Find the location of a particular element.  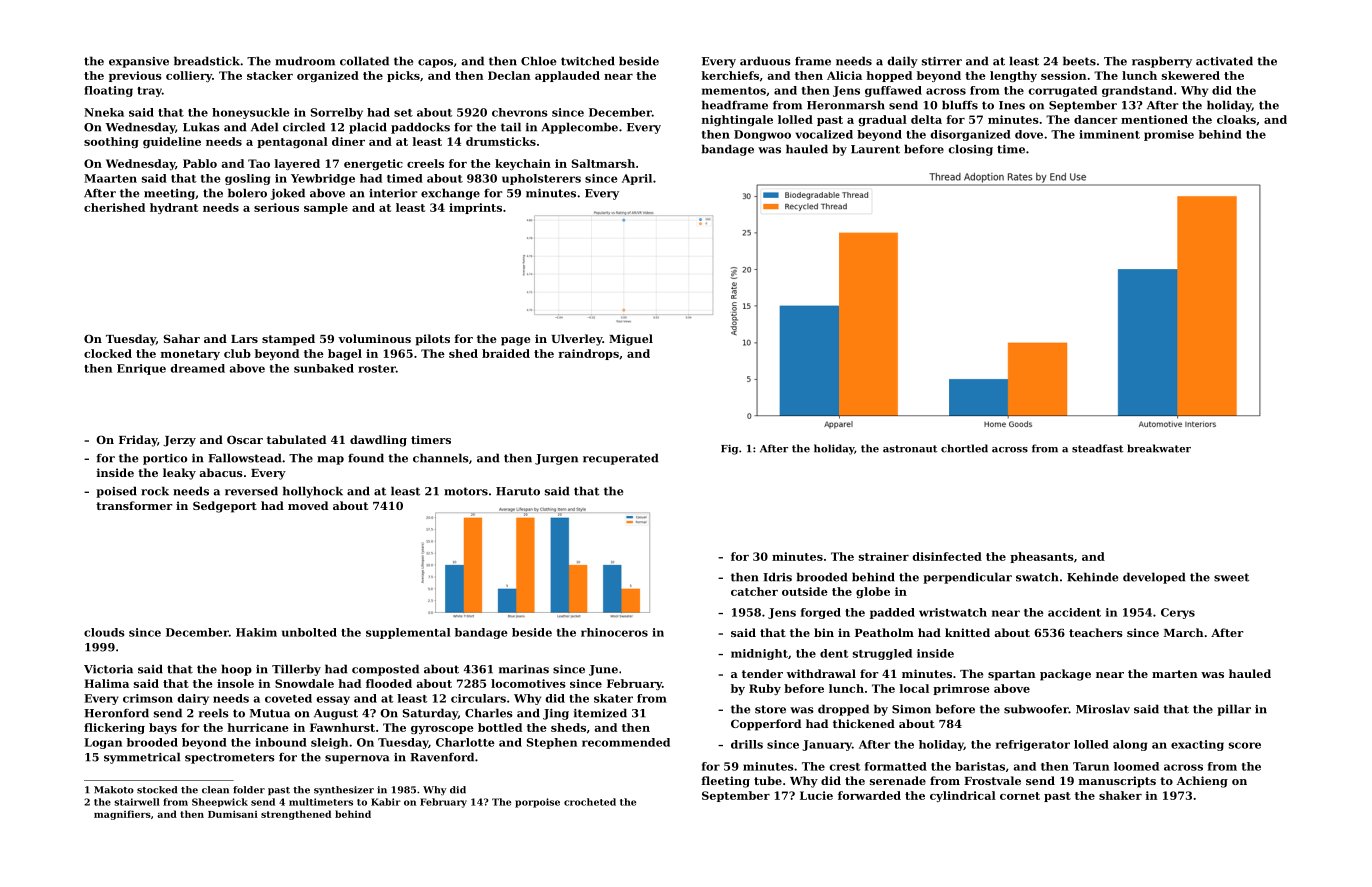

closing is located at coordinates (970, 150).
